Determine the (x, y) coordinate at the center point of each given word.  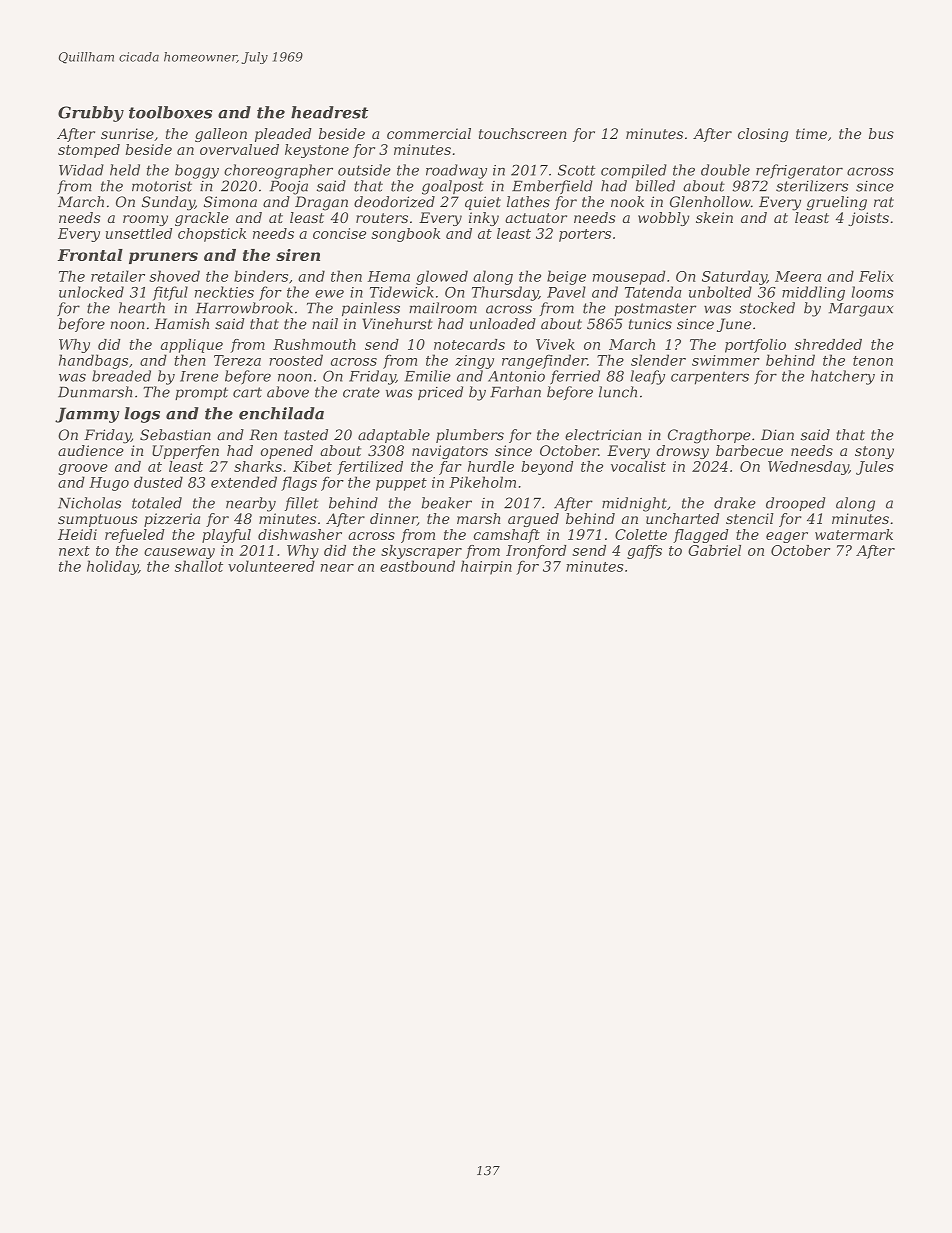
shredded (828, 344)
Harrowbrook (244, 308)
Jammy (87, 415)
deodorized (394, 202)
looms (873, 292)
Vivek (555, 344)
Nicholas (89, 503)
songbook (405, 235)
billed (655, 186)
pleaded (283, 135)
